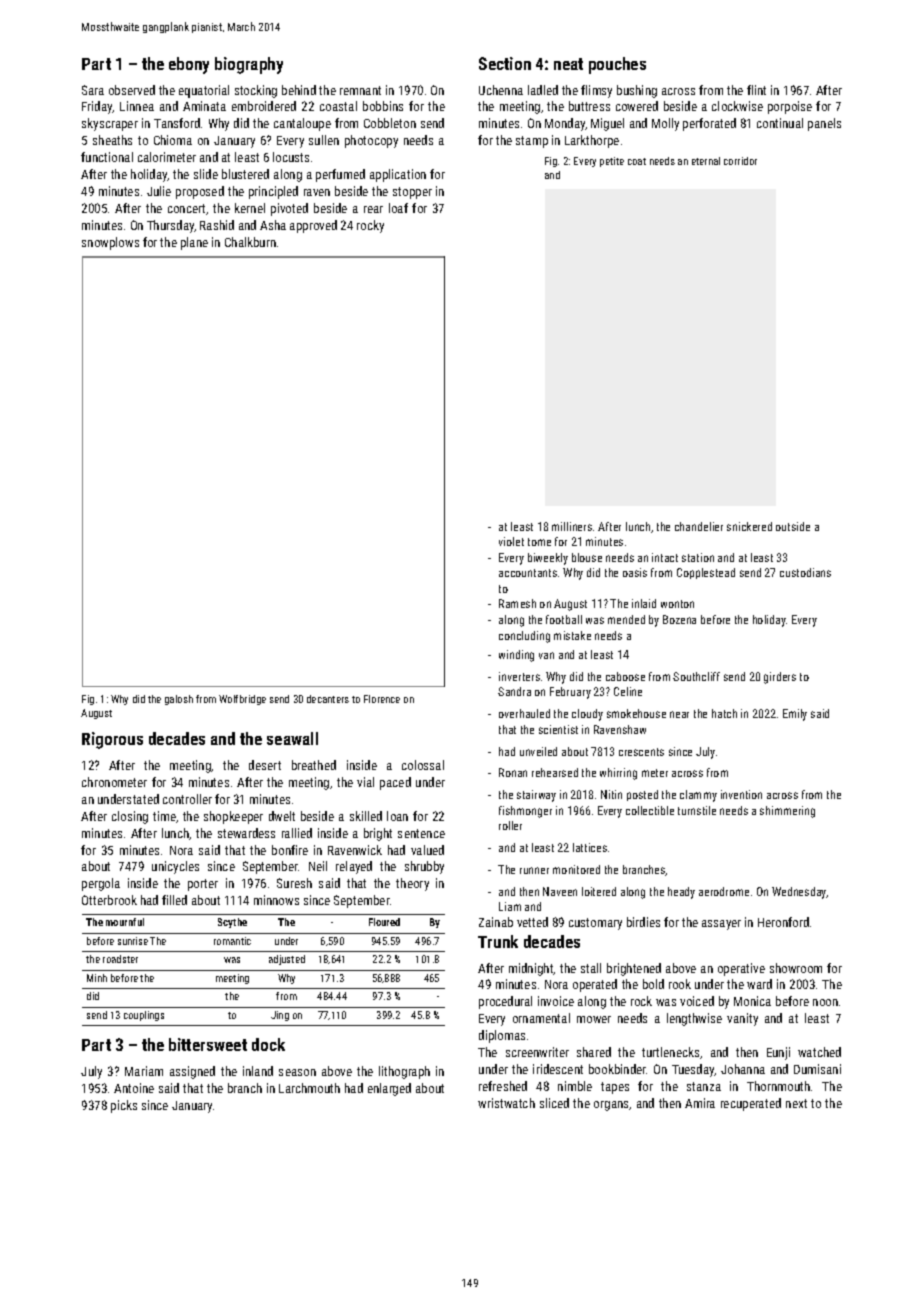 The image size is (924, 1308). What do you see at coordinates (560, 891) in the document?
I see `Naveen` at bounding box center [560, 891].
